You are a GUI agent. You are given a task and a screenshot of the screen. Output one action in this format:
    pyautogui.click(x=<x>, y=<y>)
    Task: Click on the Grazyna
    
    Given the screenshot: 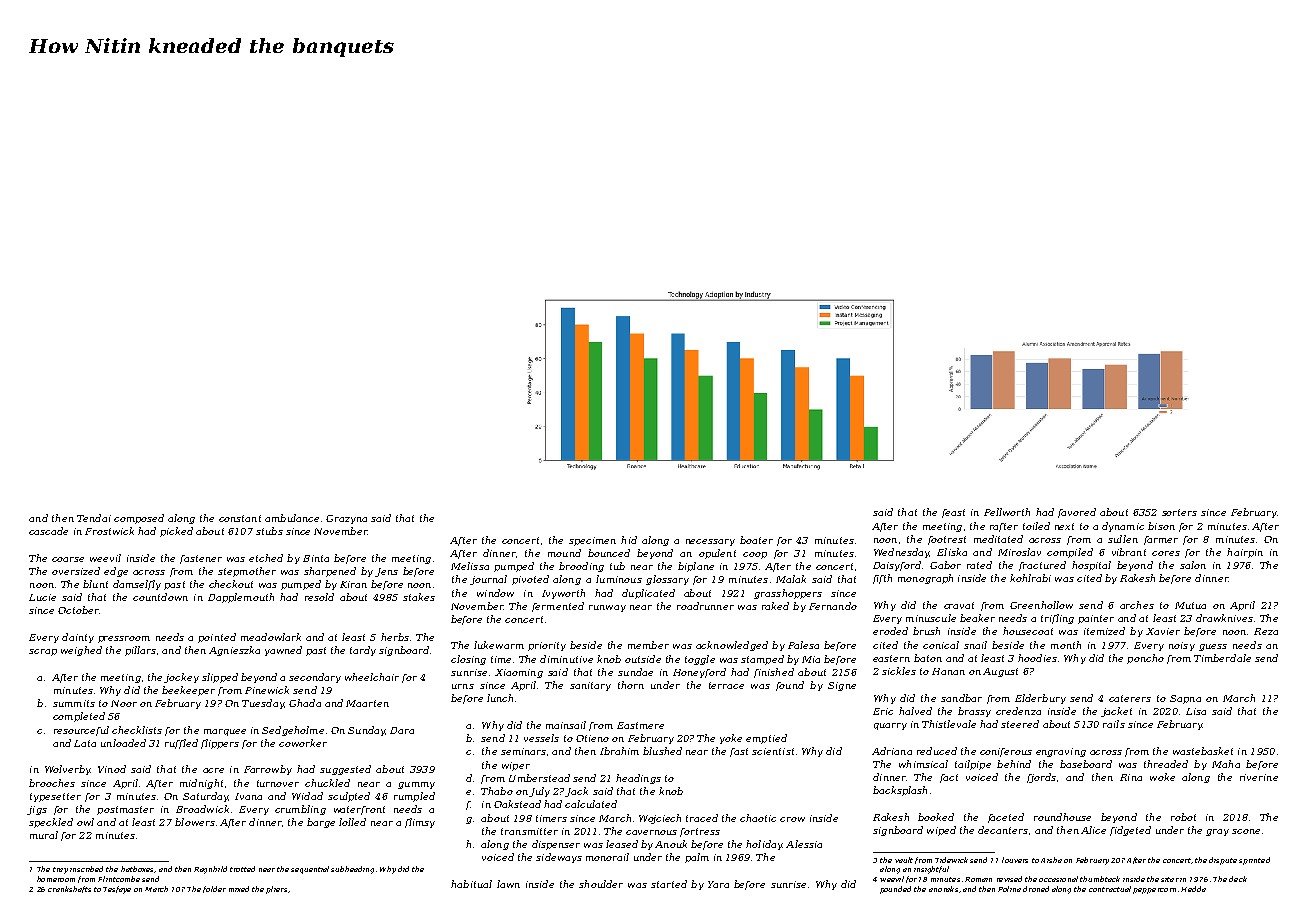 What is the action you would take?
    pyautogui.click(x=346, y=519)
